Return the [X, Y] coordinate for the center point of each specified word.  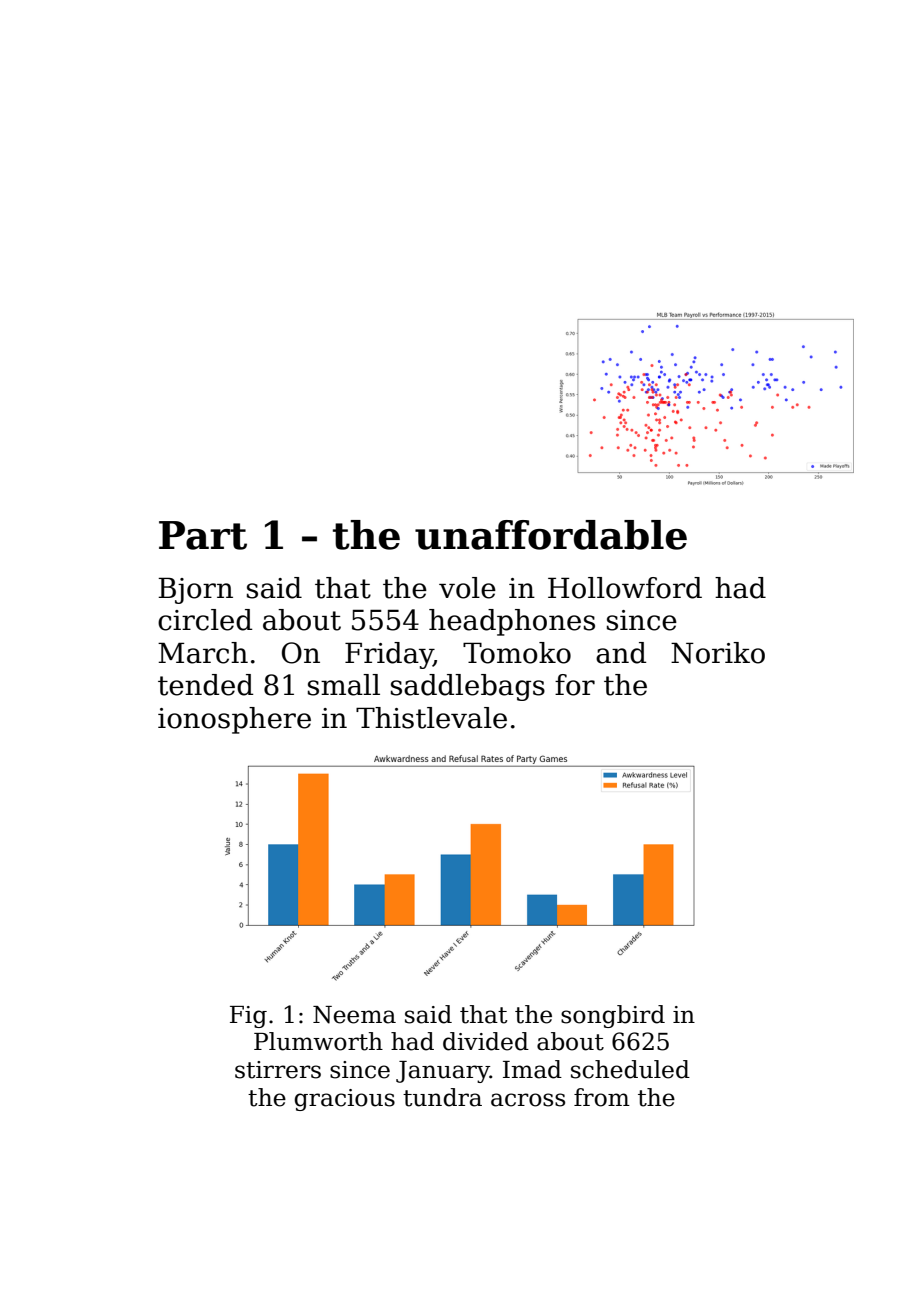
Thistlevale [431, 718]
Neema [354, 1015]
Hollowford [625, 588]
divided [486, 1041]
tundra [442, 1097]
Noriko [718, 653]
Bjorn [195, 590]
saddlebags [468, 687]
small [344, 685]
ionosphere [234, 720]
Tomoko [517, 653]
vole [467, 588]
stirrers [278, 1070]
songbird [613, 1016]
